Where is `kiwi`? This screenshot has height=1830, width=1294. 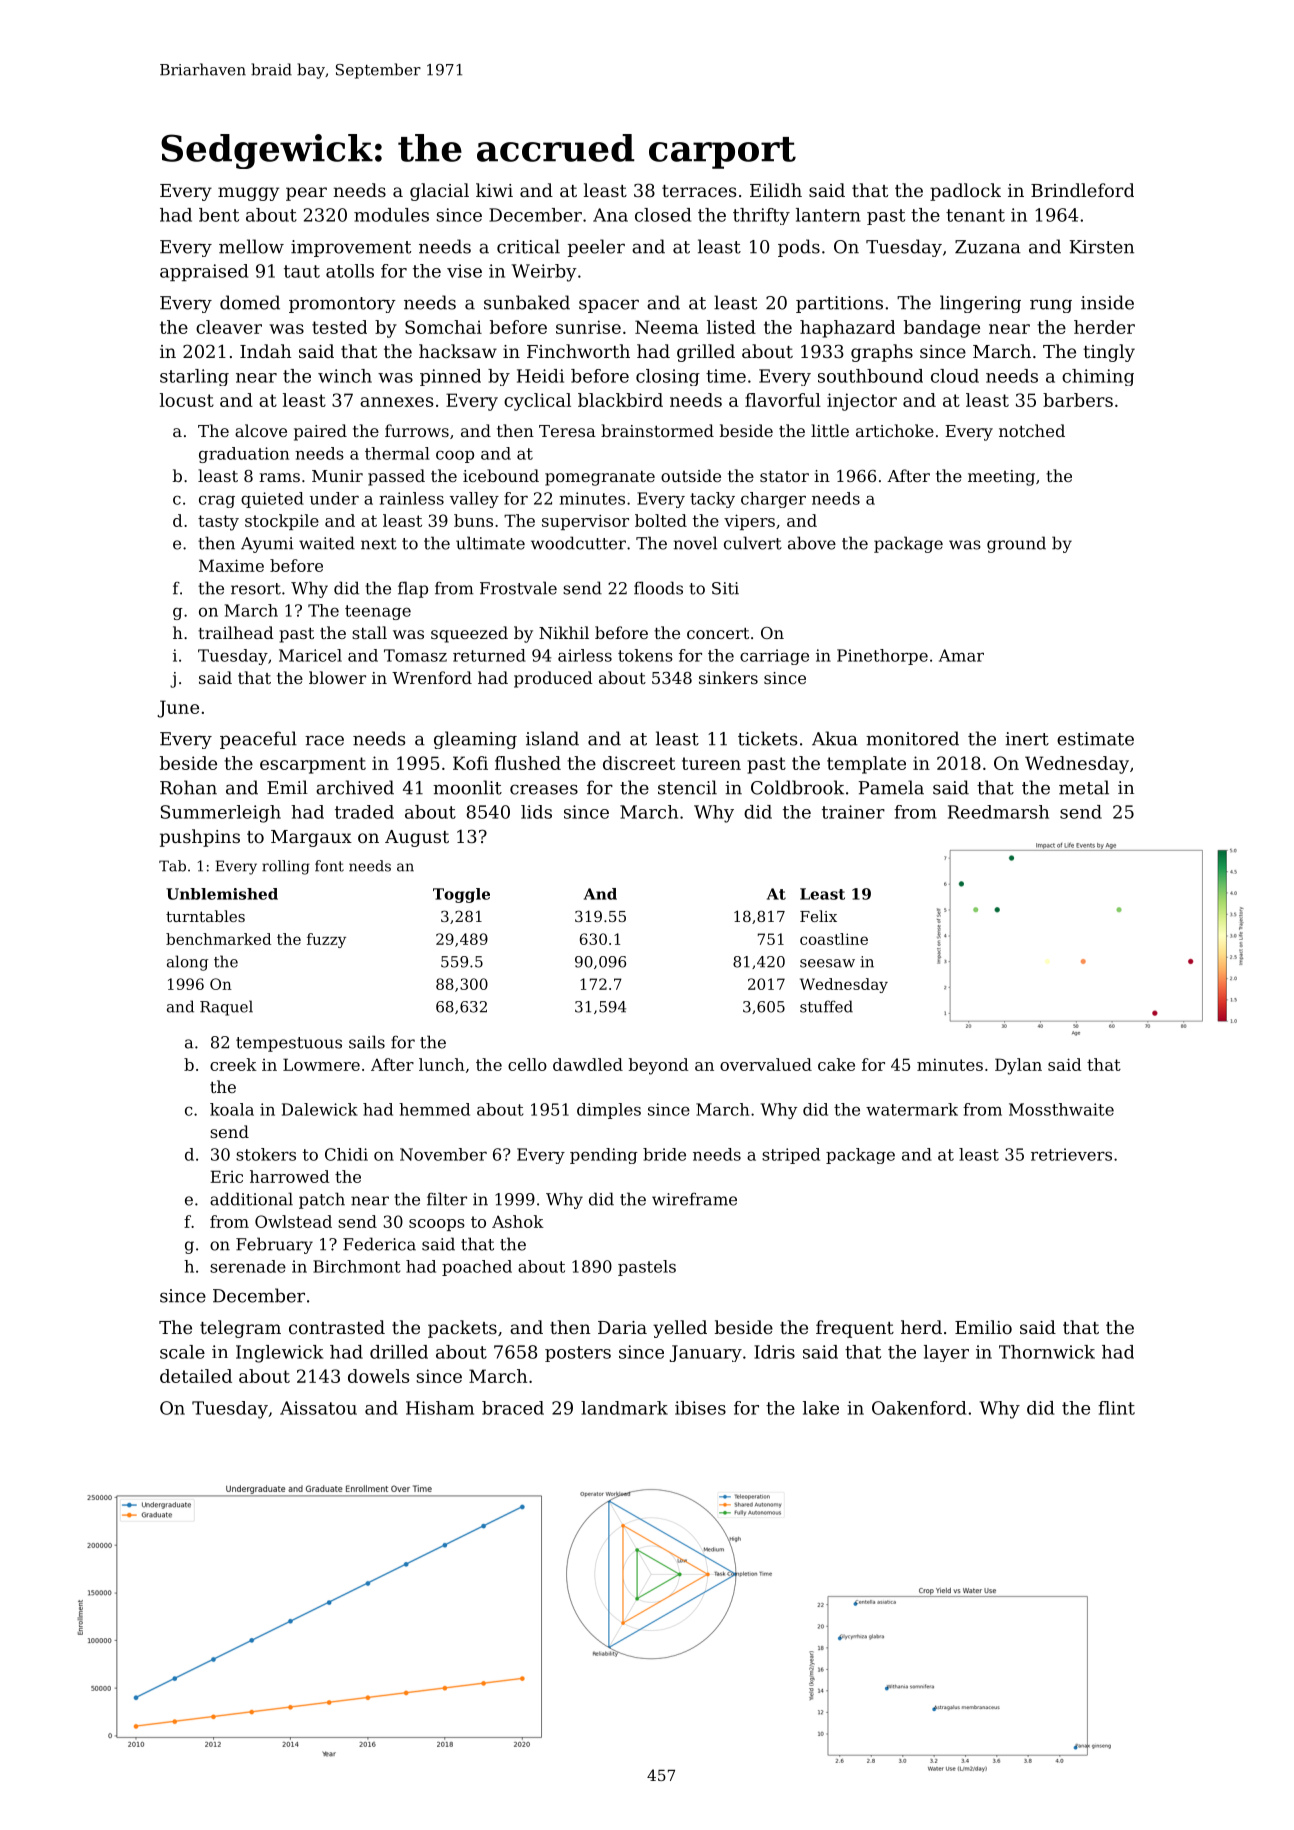
kiwi is located at coordinates (494, 190).
